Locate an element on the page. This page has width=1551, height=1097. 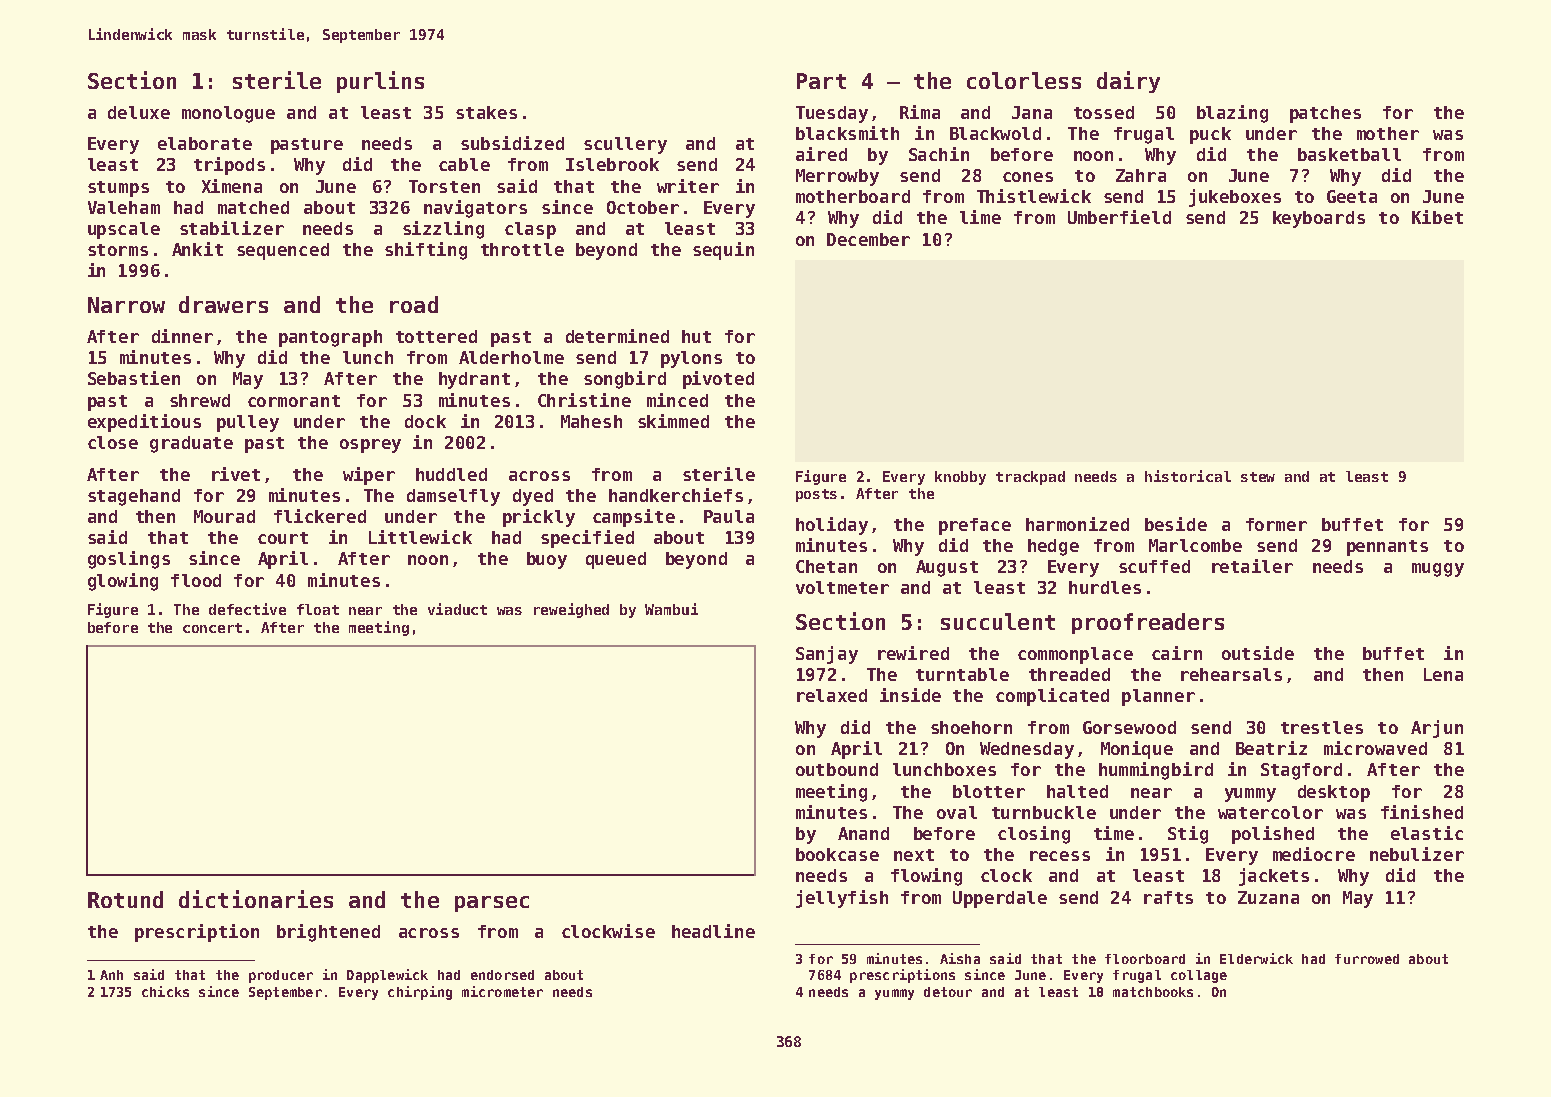
proofreaders is located at coordinates (1148, 623).
